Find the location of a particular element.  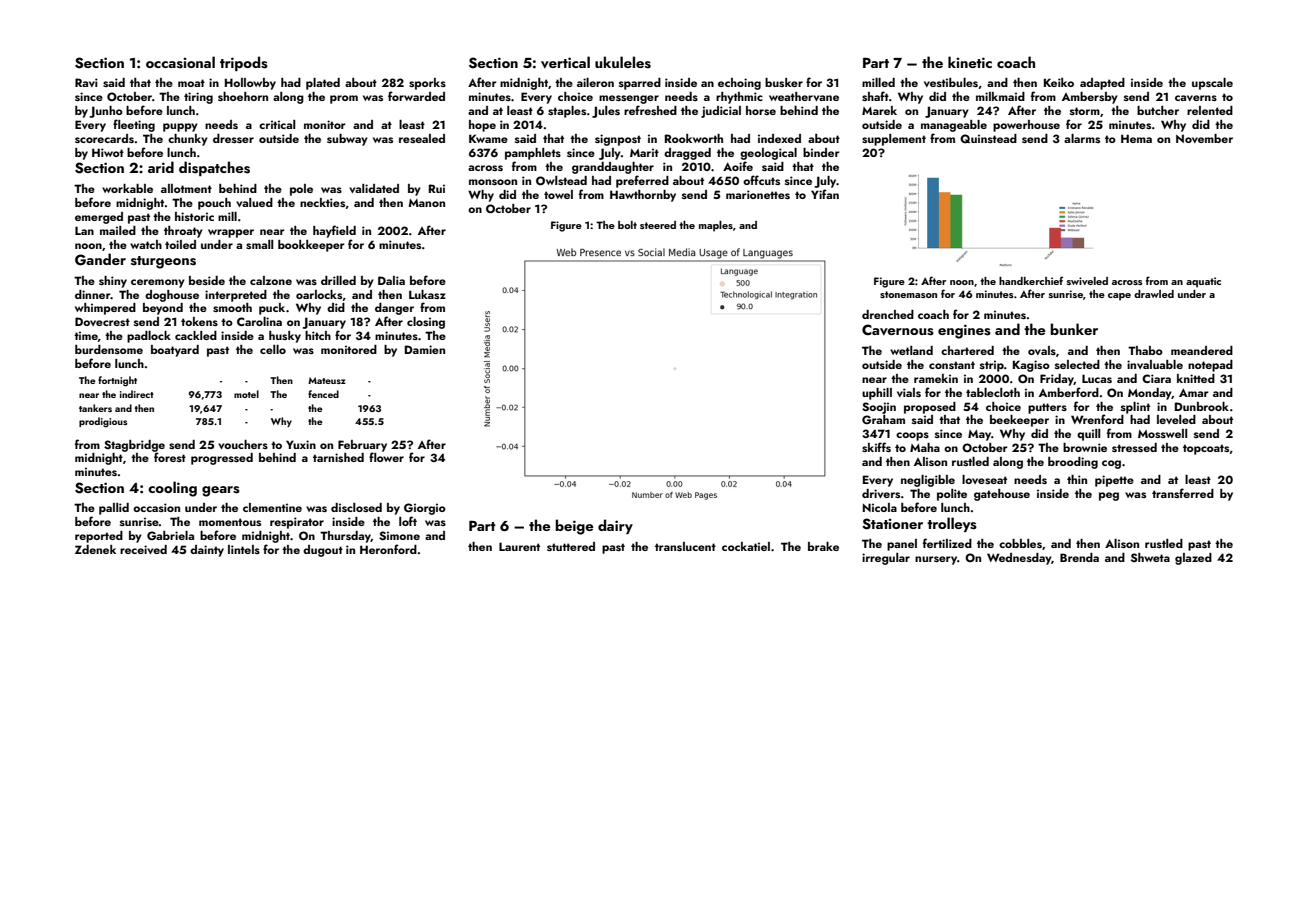

meandered is located at coordinates (1202, 350).
